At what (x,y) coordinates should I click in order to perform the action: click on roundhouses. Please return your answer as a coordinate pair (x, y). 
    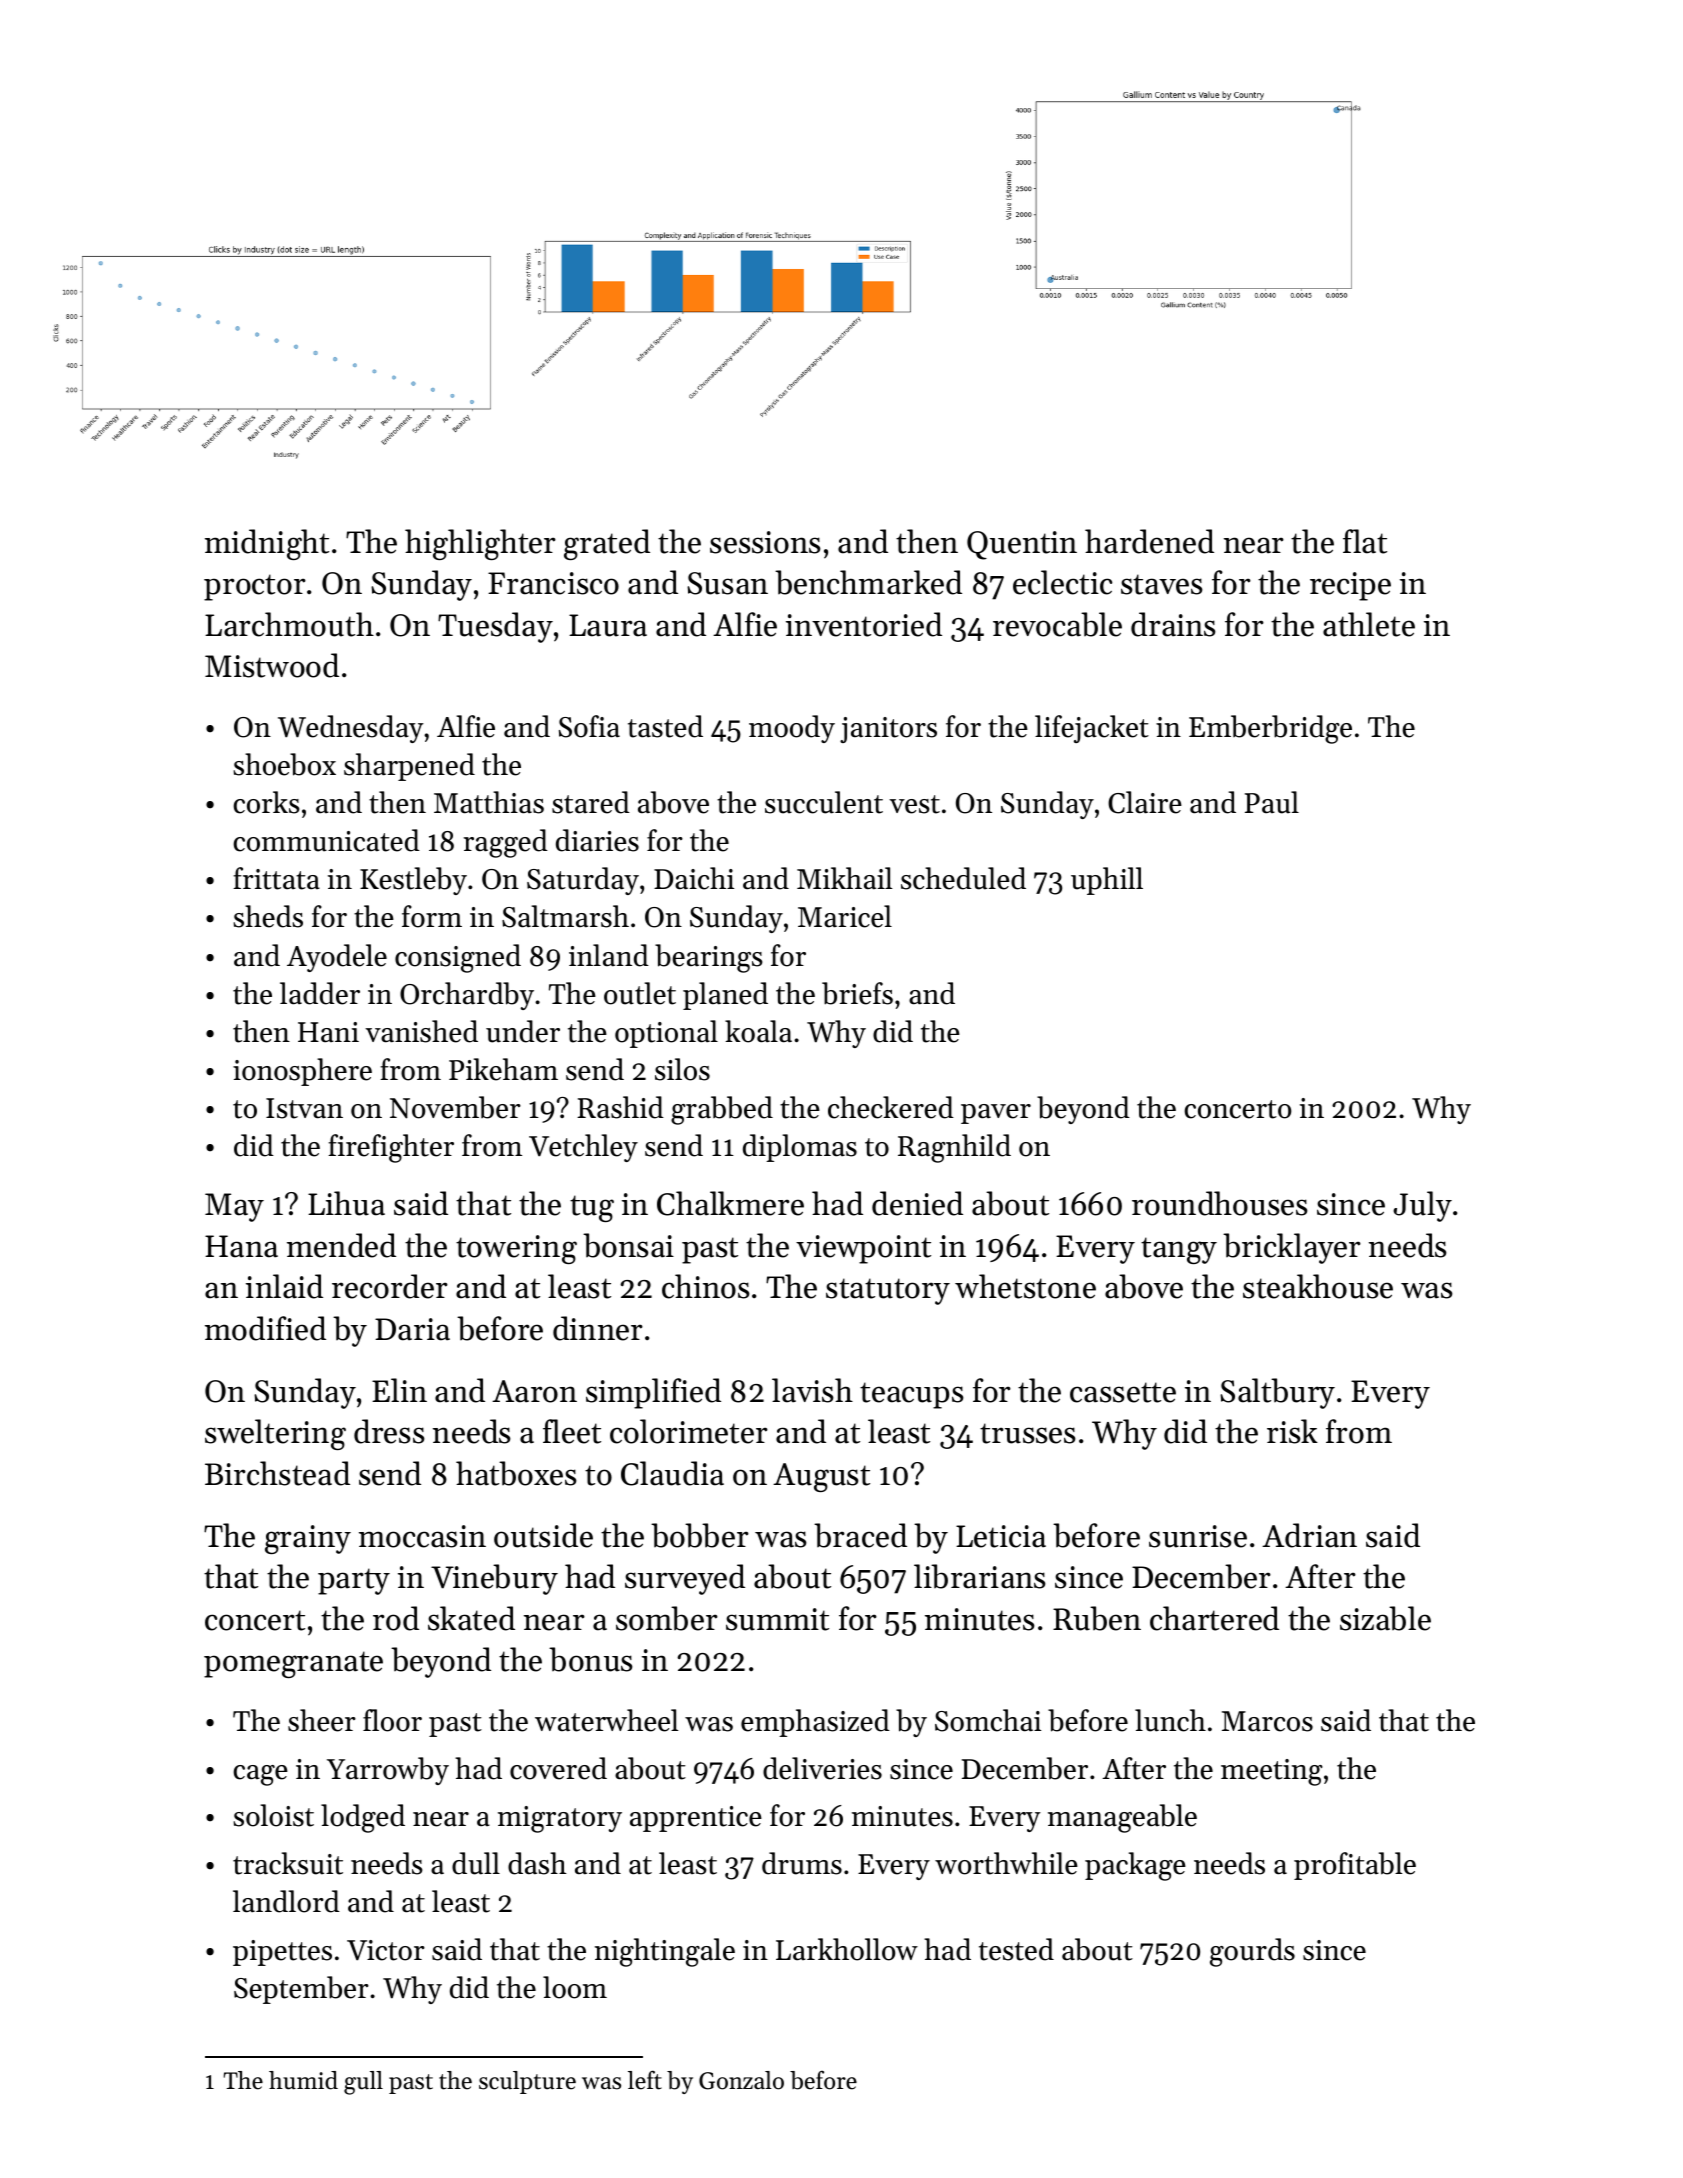
    Looking at the image, I should click on (1220, 1203).
